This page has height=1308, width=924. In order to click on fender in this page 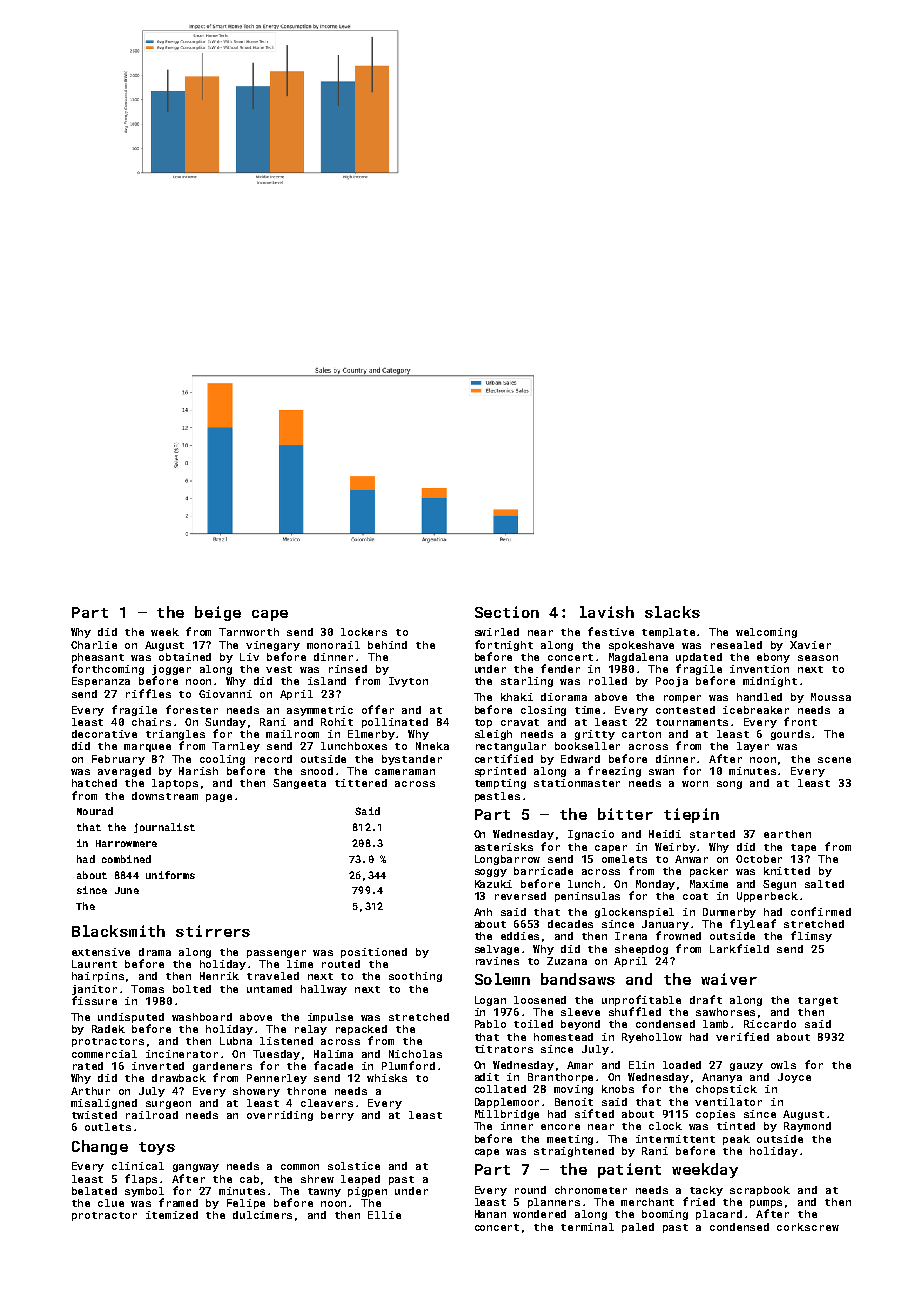, I will do `click(560, 668)`.
